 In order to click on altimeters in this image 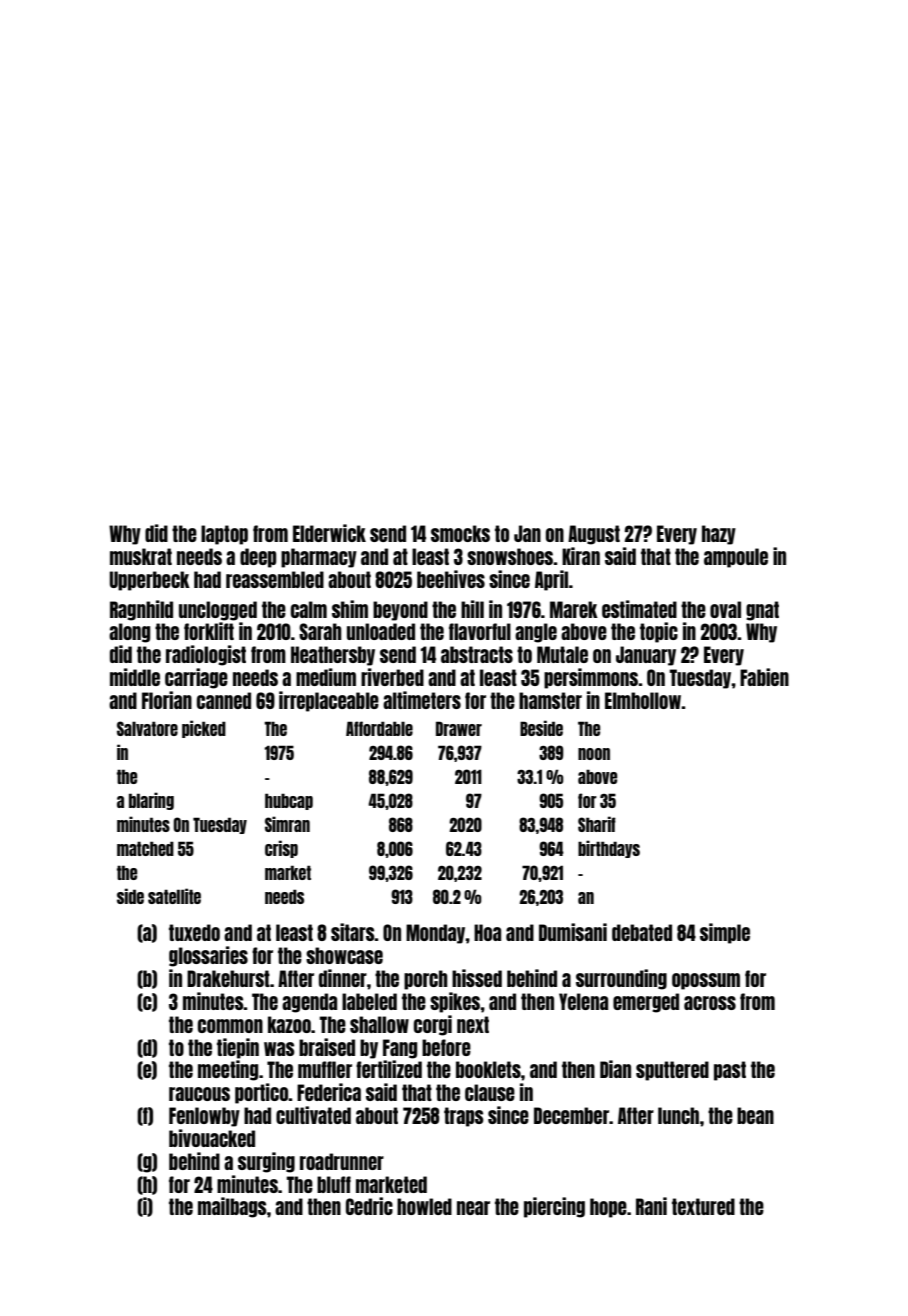, I will do `click(422, 700)`.
